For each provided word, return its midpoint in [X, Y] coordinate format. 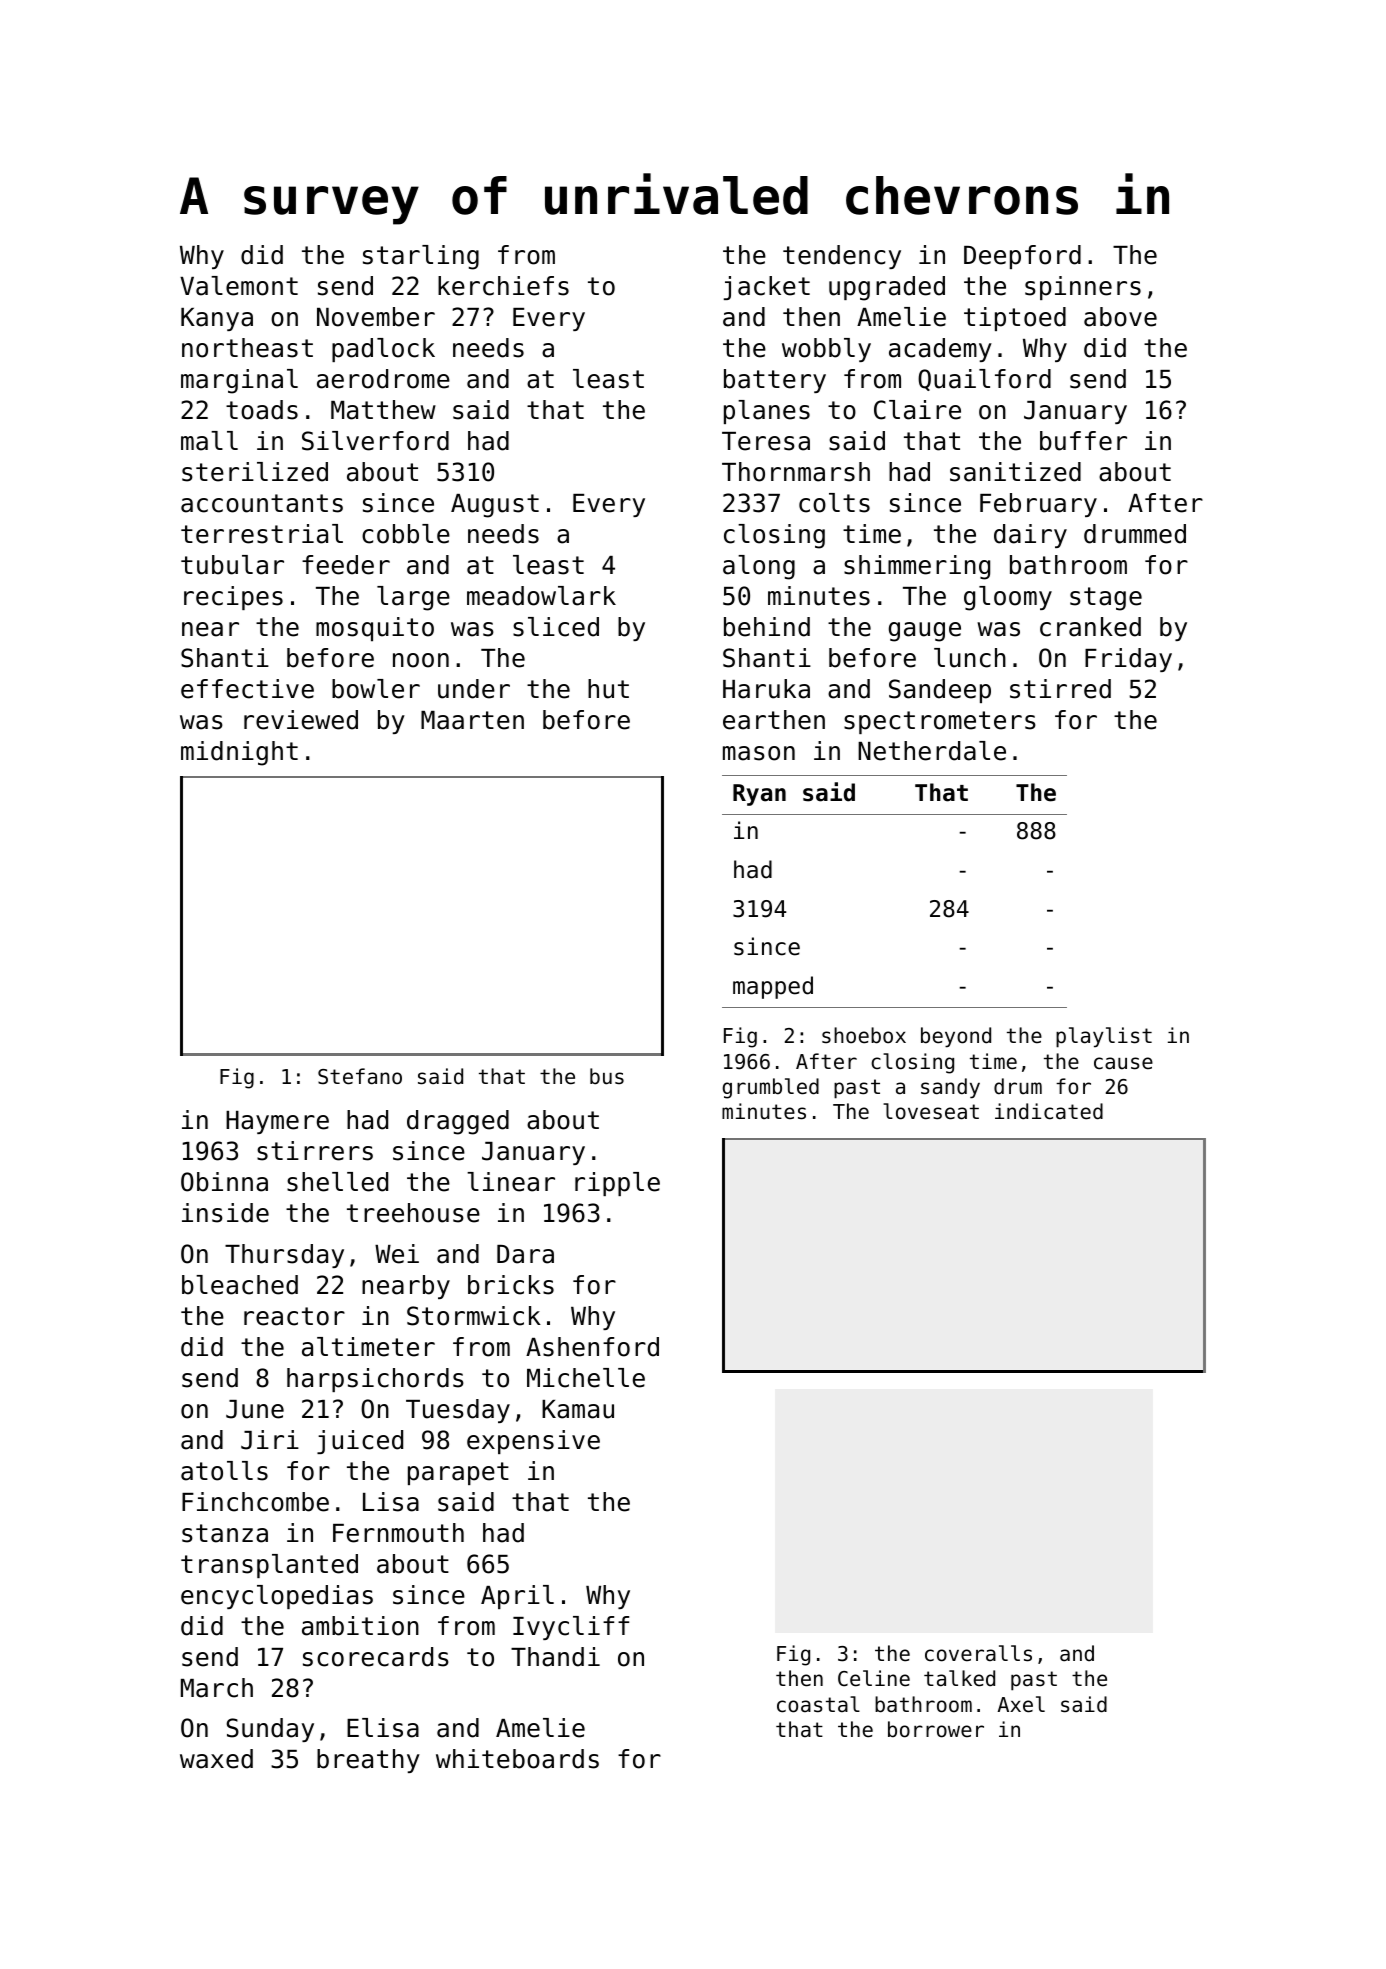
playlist [1104, 1037]
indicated [1049, 1111]
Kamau [578, 1409]
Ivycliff [571, 1628]
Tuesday [458, 1411]
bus [607, 1076]
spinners [1083, 288]
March [217, 1688]
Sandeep [940, 691]
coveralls [978, 1653]
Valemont [239, 286]
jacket [767, 288]
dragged [458, 1122]
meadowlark [541, 596]
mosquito [375, 629]
